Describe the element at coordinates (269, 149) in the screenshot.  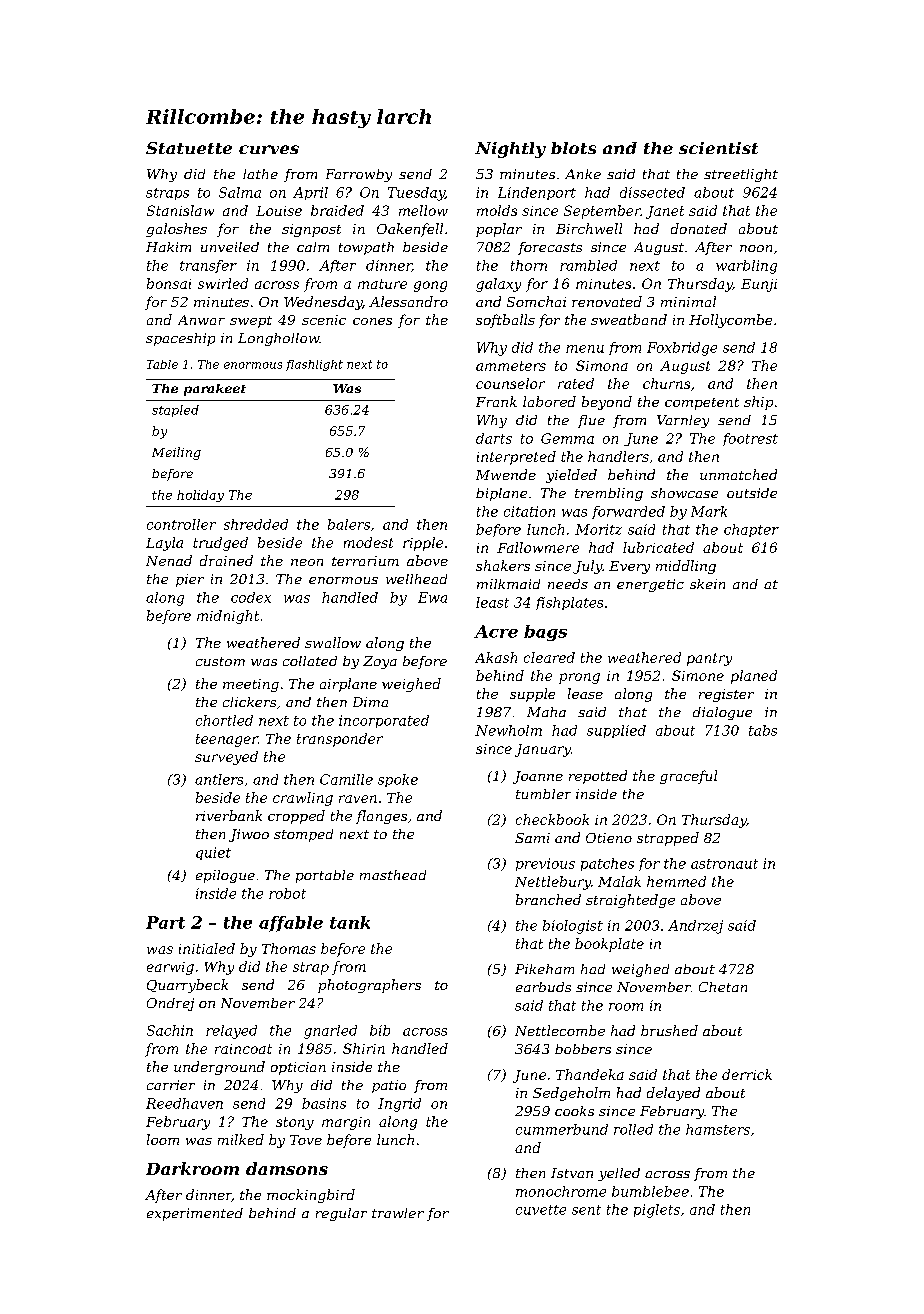
I see `curves` at that location.
